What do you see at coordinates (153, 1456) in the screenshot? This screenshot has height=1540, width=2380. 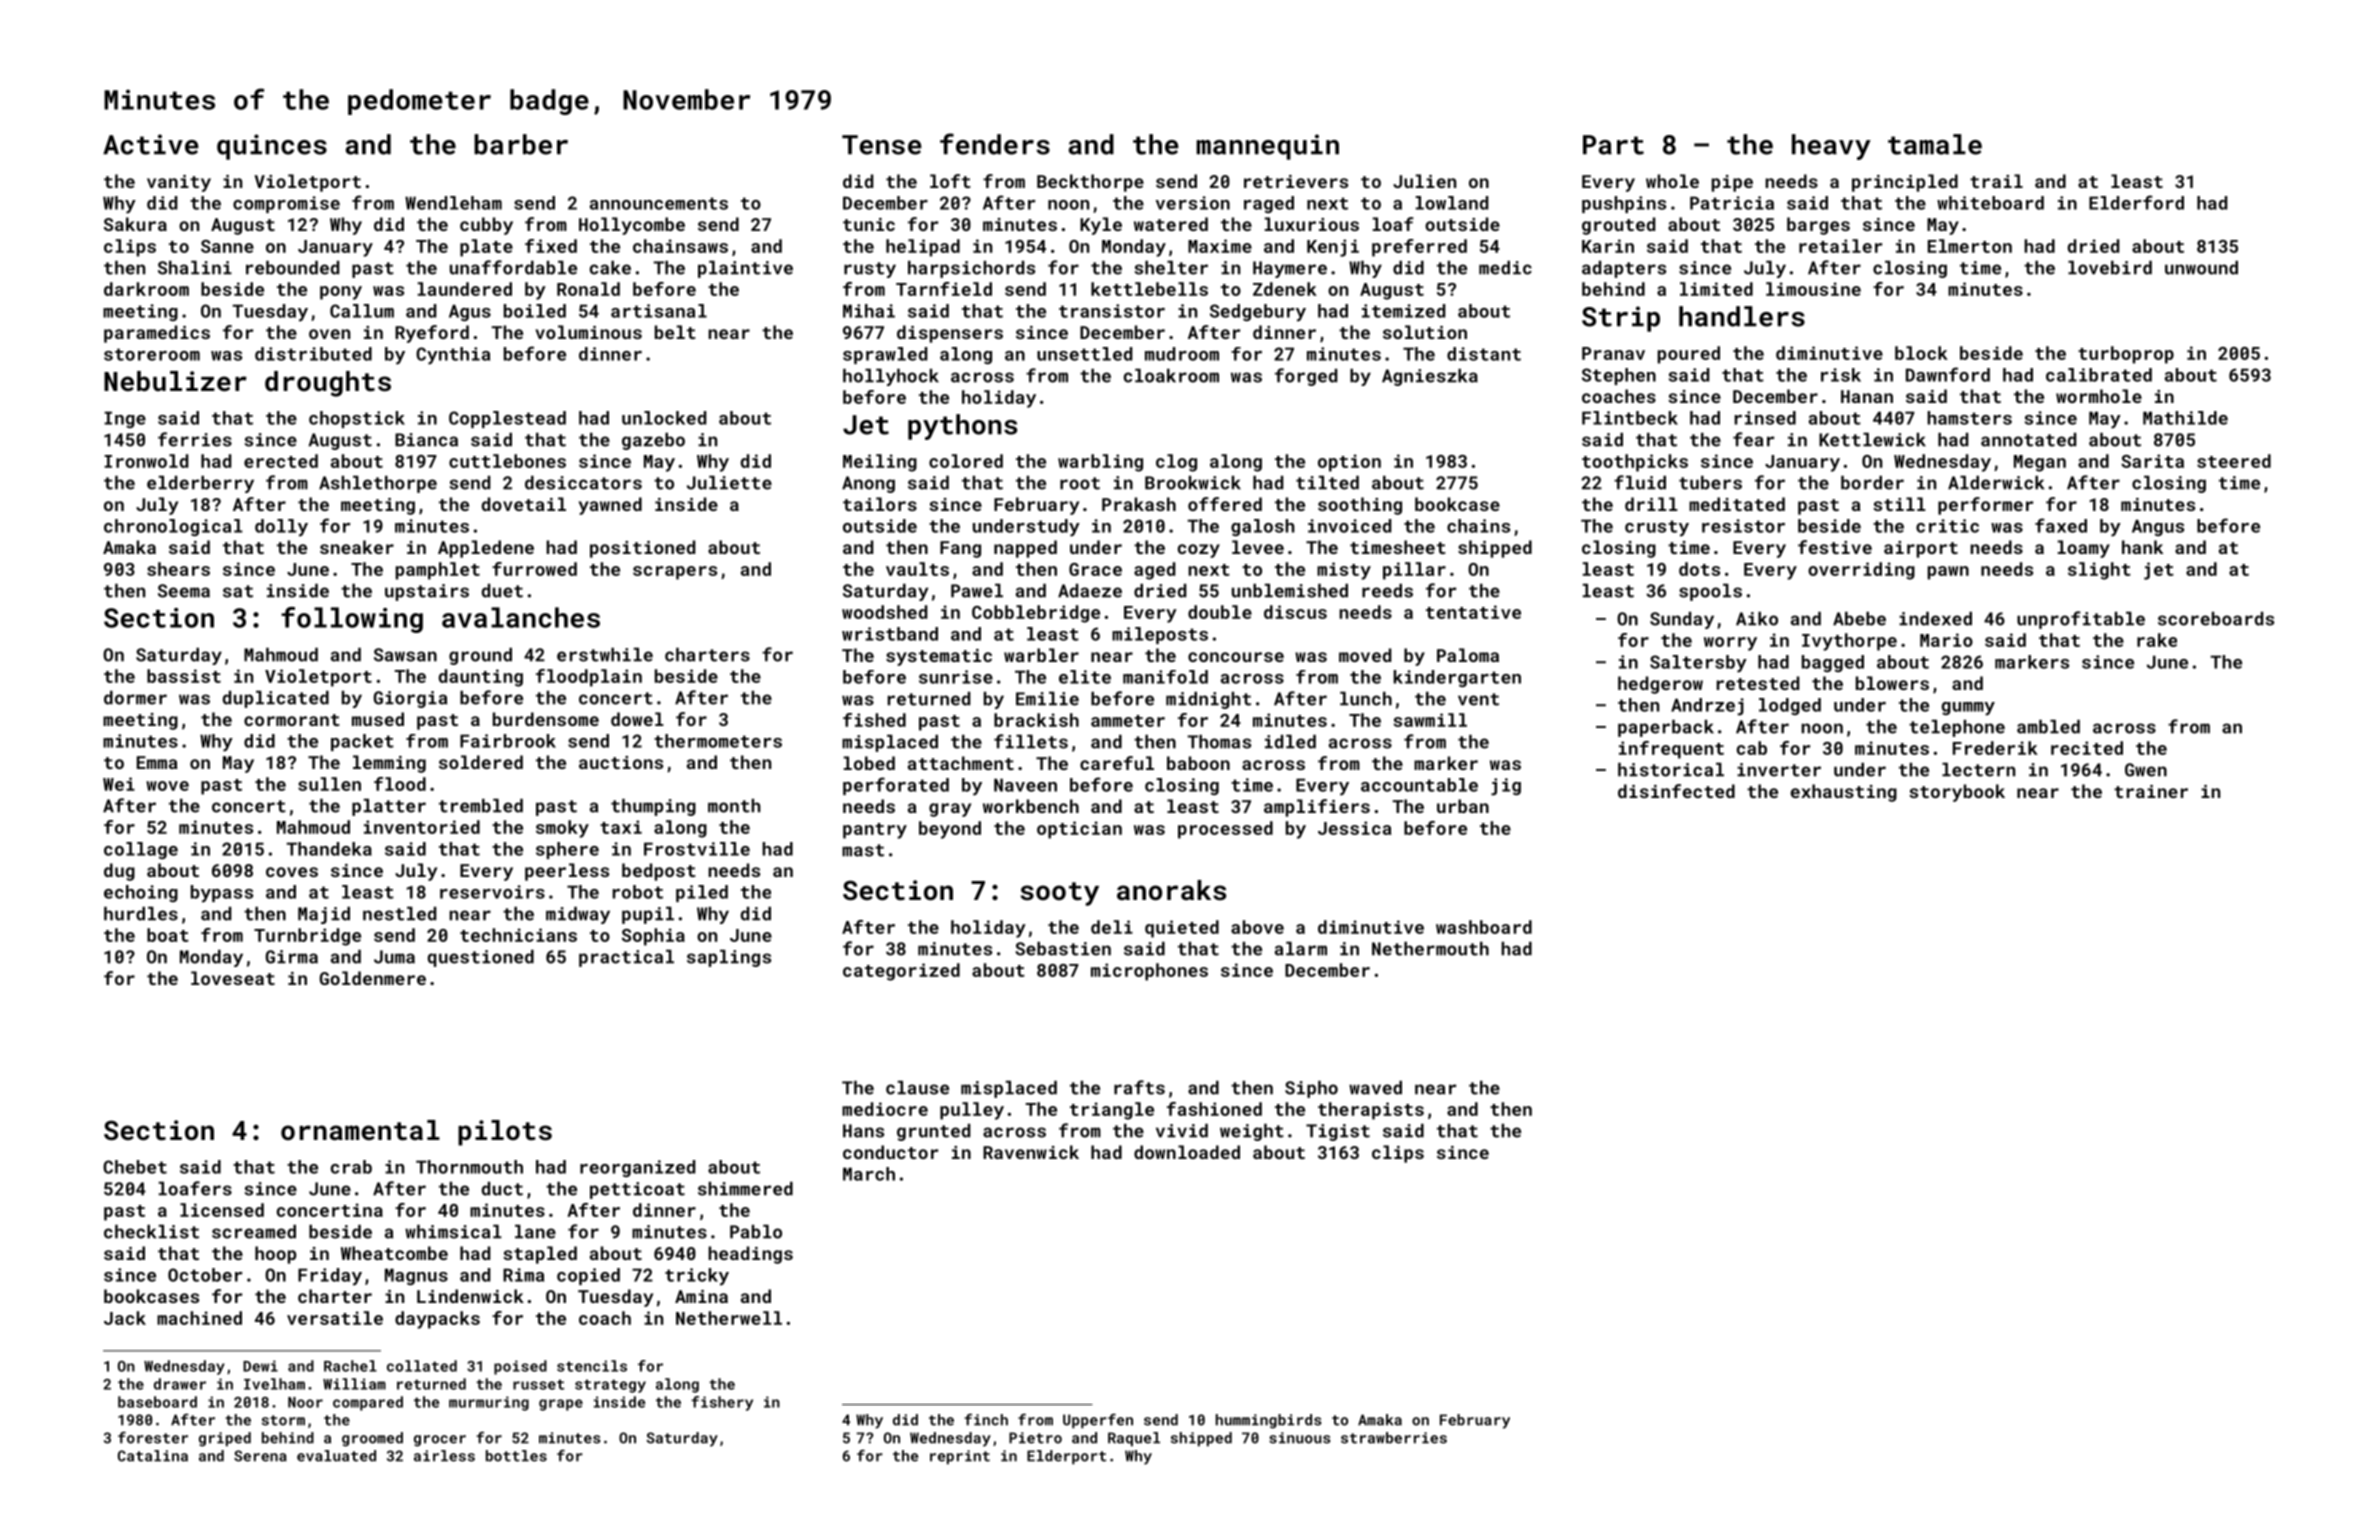 I see `Catalina` at bounding box center [153, 1456].
